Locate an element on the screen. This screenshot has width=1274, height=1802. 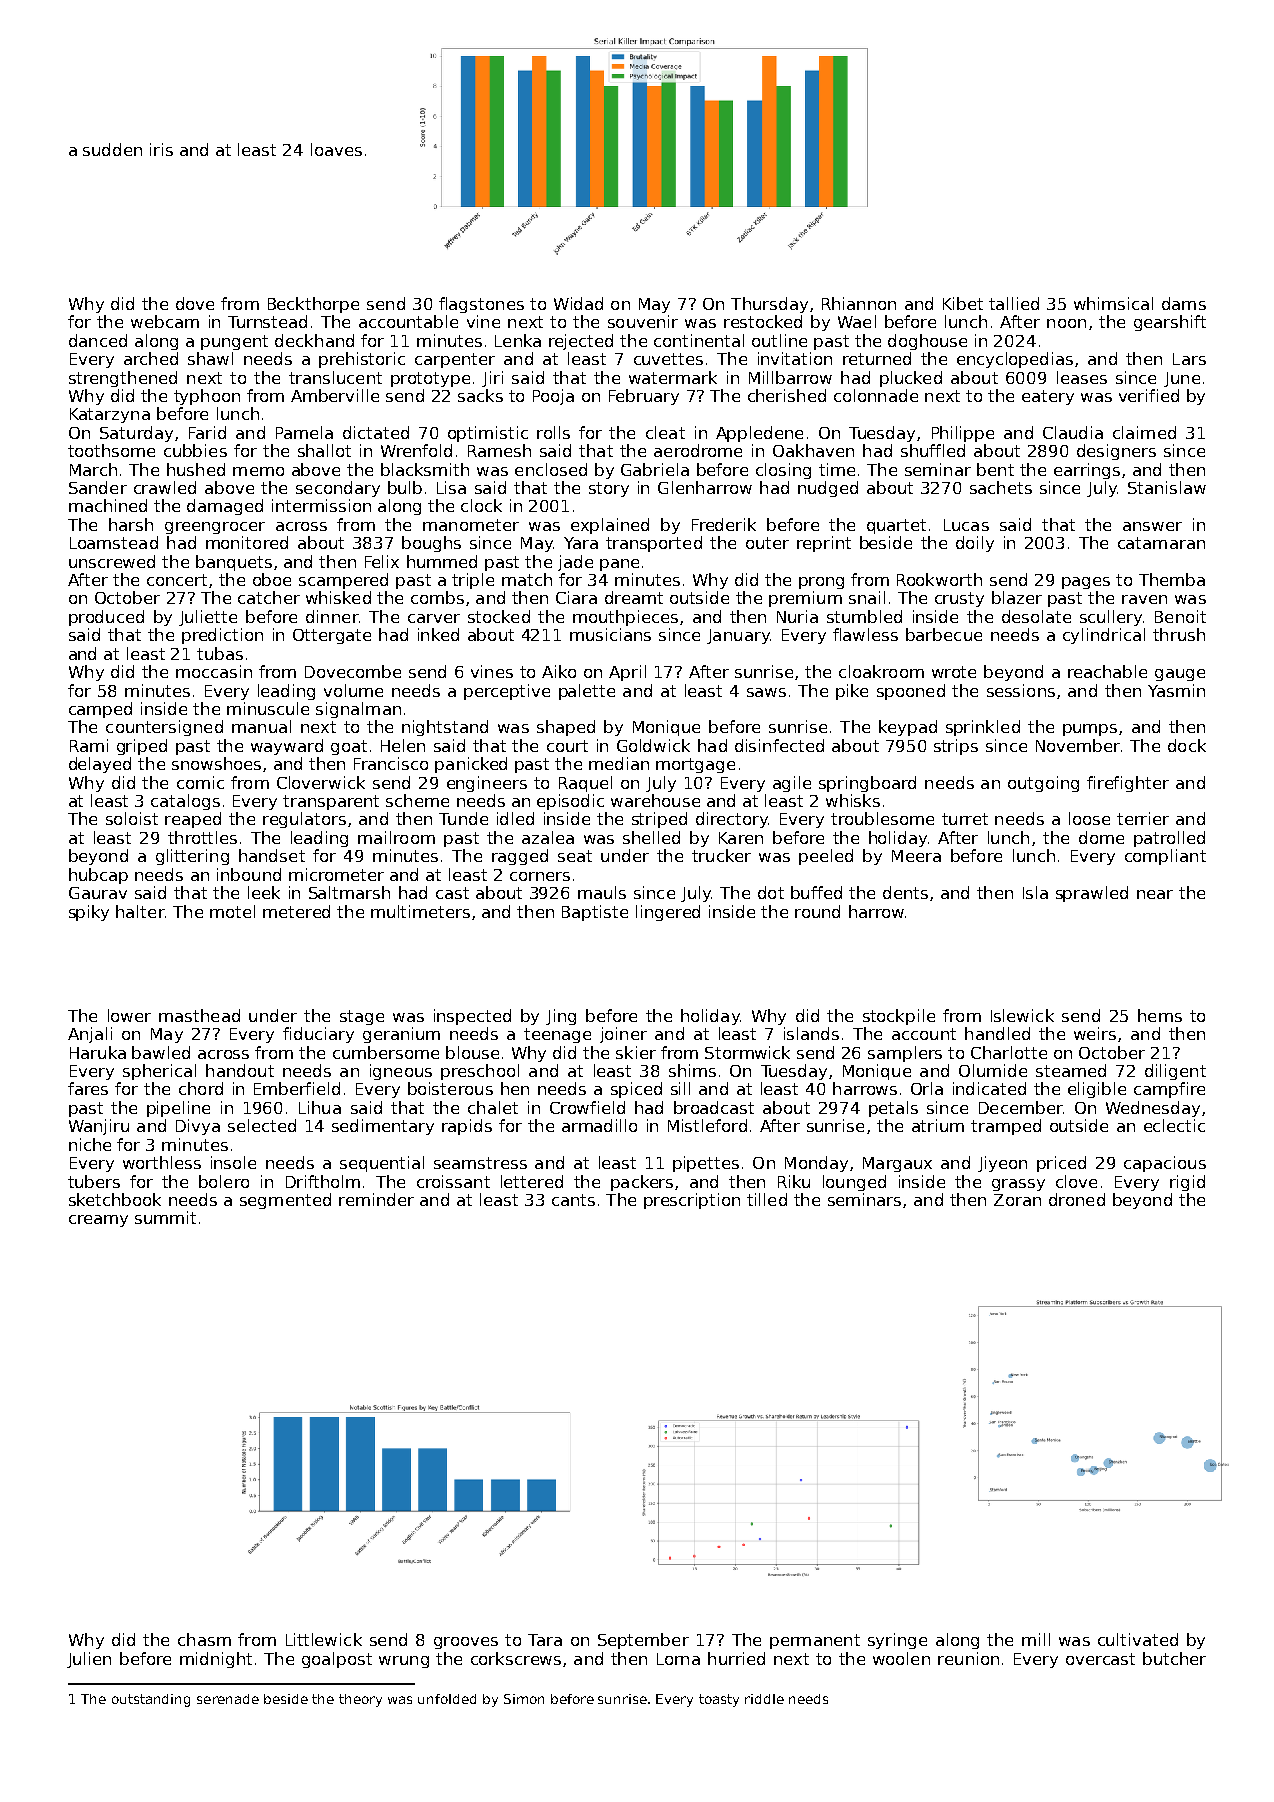
delayed is located at coordinates (100, 765).
